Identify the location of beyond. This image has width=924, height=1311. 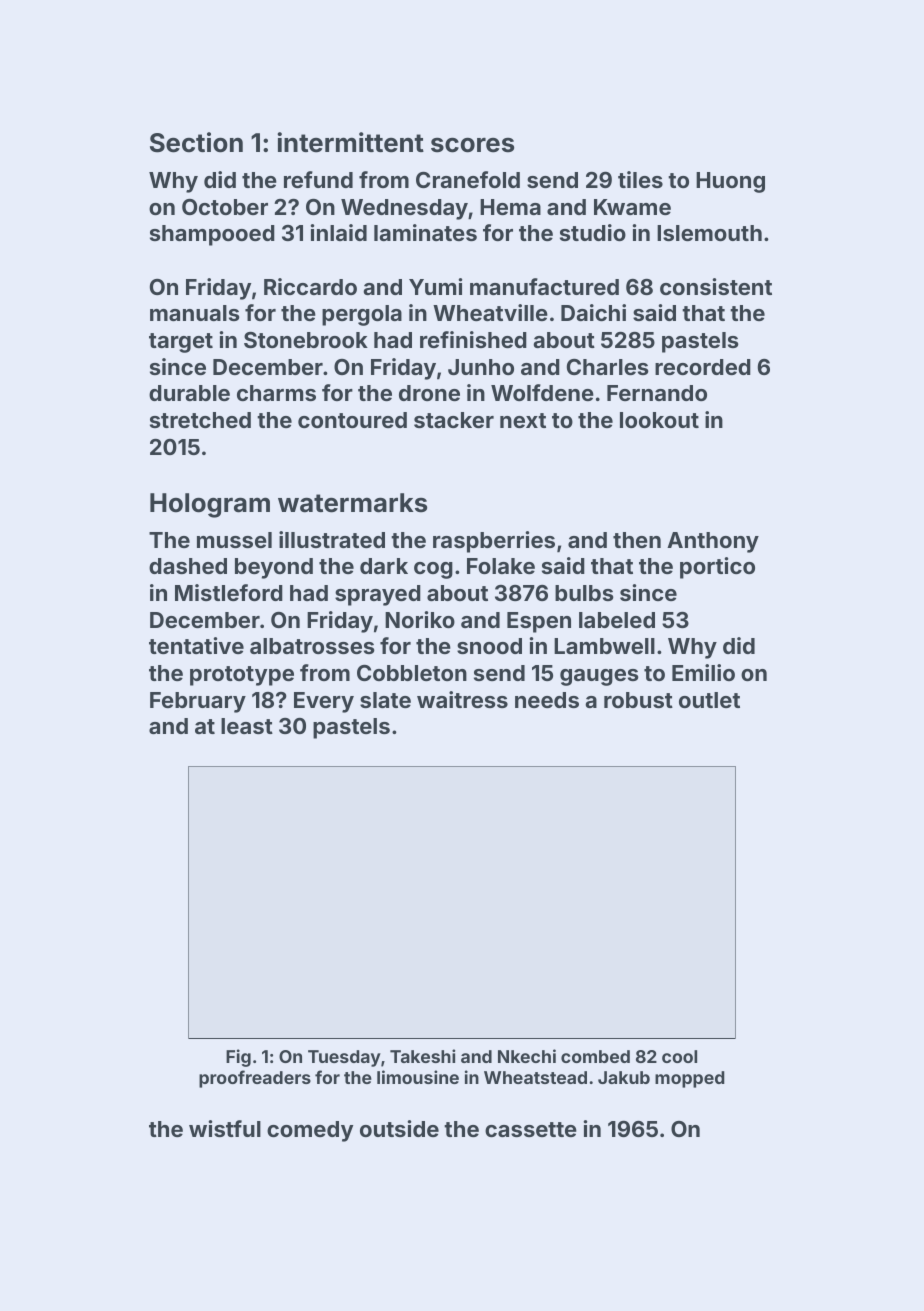
(274, 568).
